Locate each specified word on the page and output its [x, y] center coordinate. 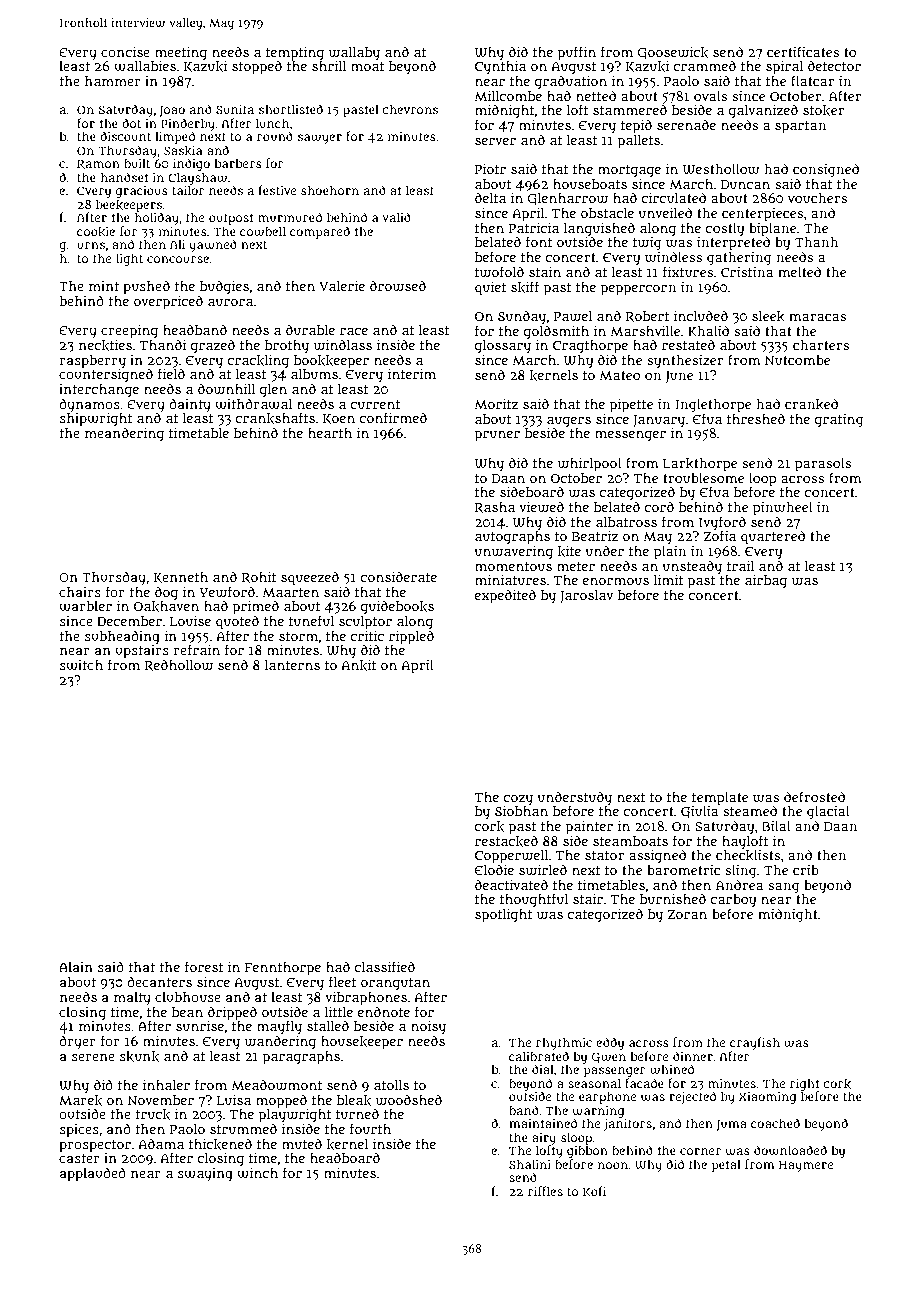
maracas [817, 317]
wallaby [354, 53]
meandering [124, 434]
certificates [803, 51]
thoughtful [534, 900]
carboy [733, 901]
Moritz [496, 404]
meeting [181, 53]
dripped [232, 1013]
